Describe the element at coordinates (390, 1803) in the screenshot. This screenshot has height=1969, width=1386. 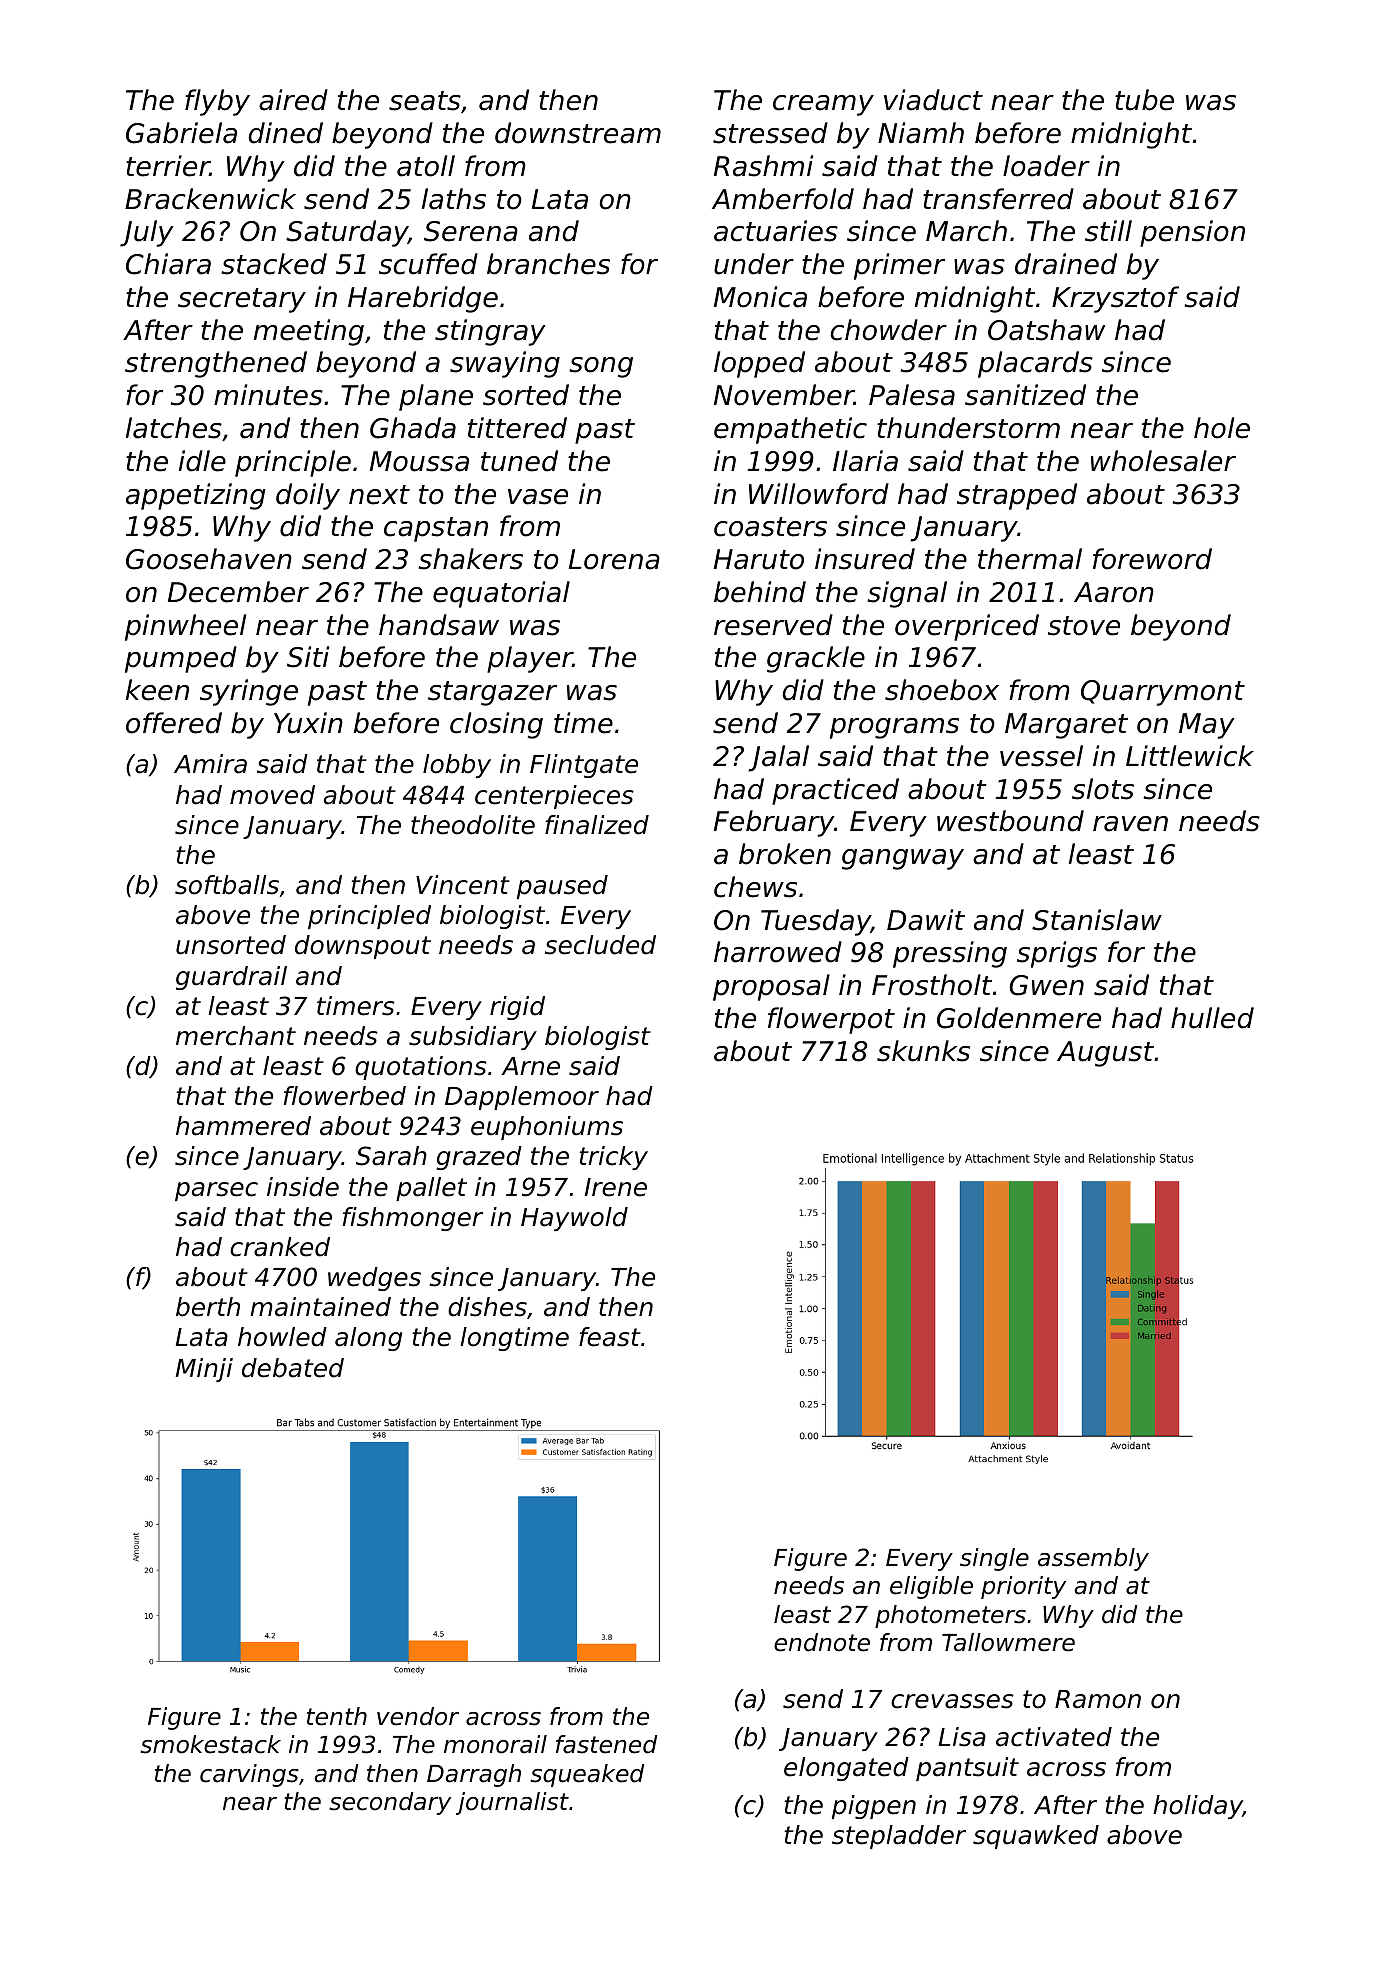
I see `secondary` at that location.
